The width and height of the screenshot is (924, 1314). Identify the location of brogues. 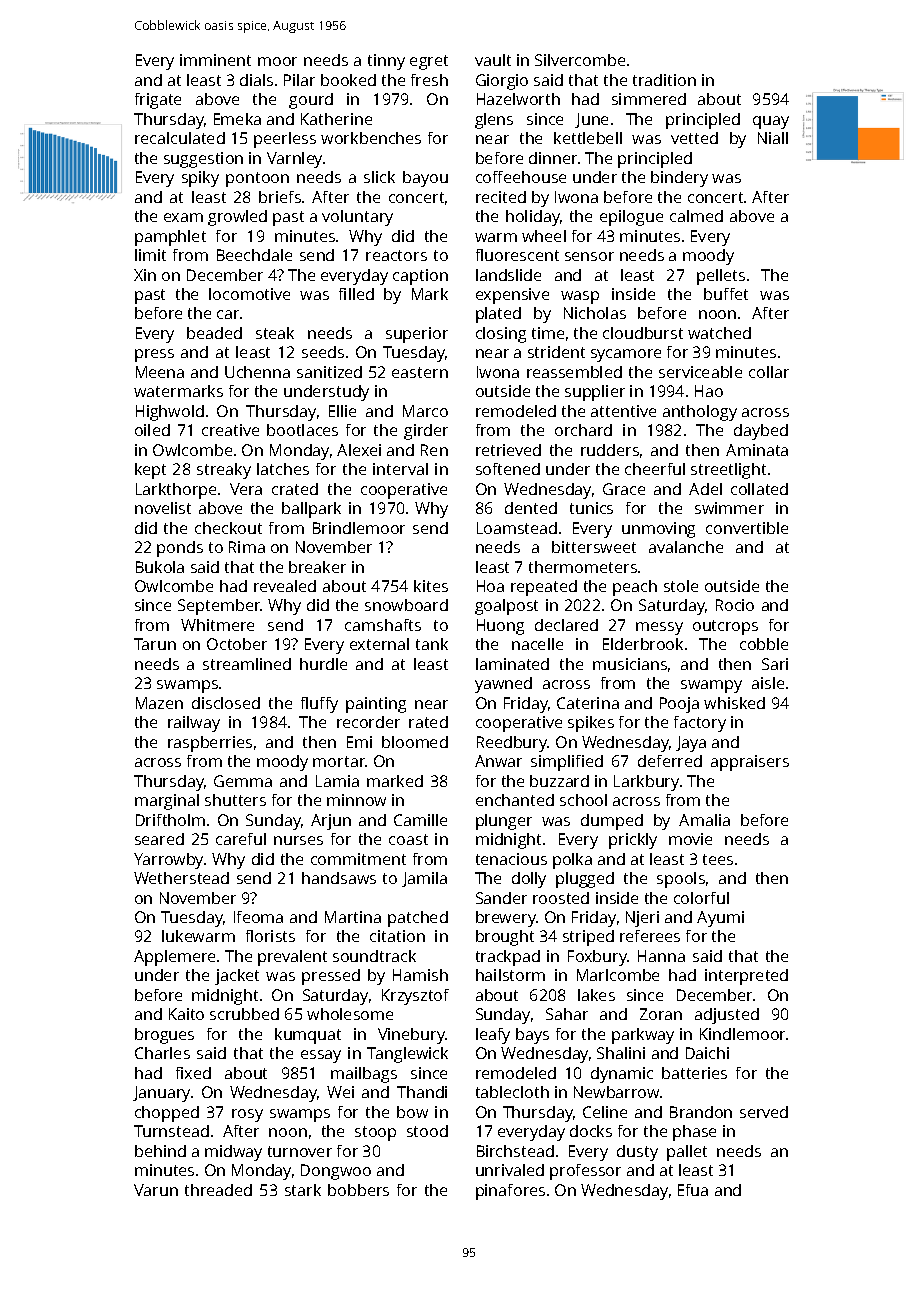
(164, 1036).
